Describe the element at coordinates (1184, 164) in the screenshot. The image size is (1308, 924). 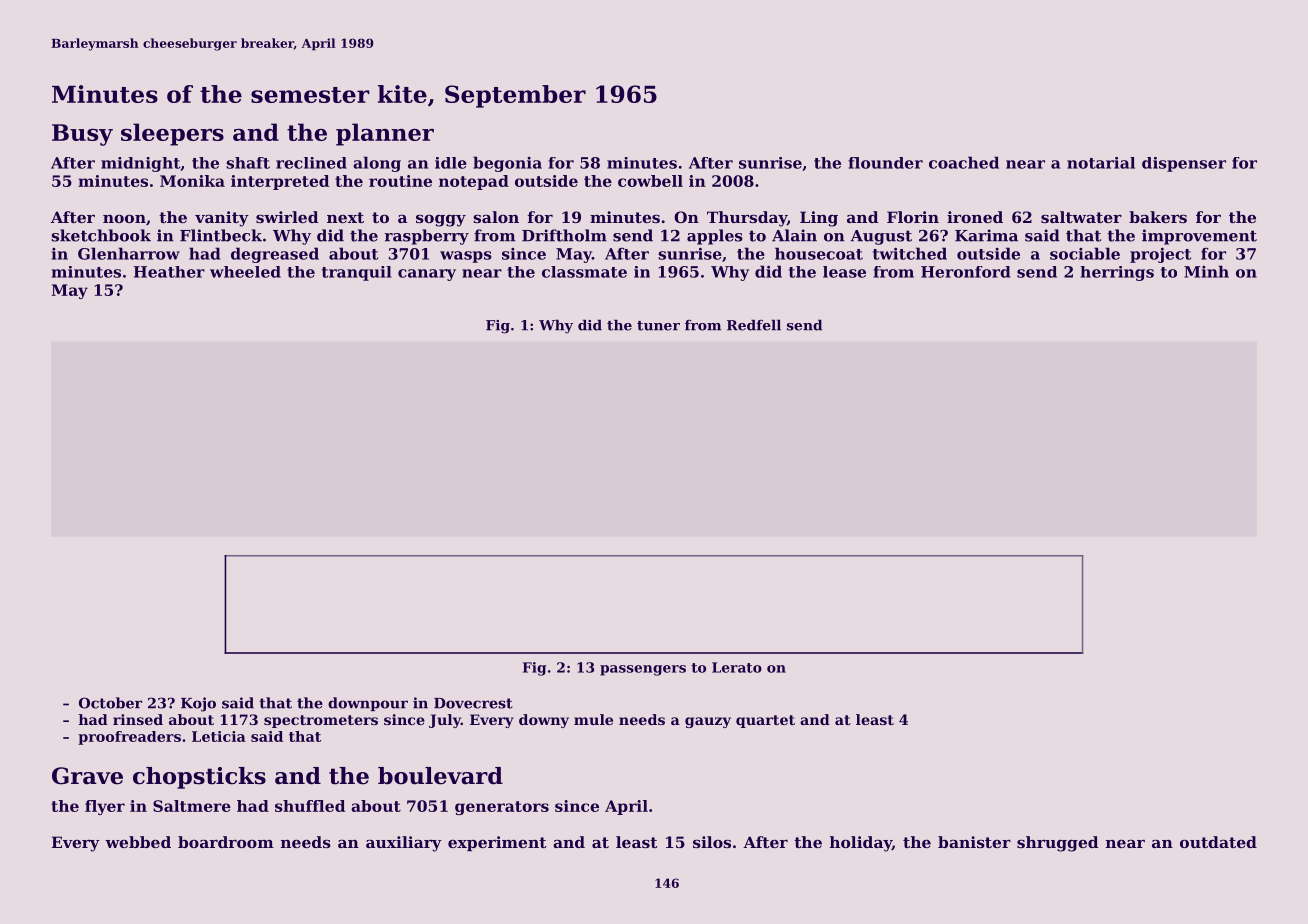
I see `dispenser` at that location.
